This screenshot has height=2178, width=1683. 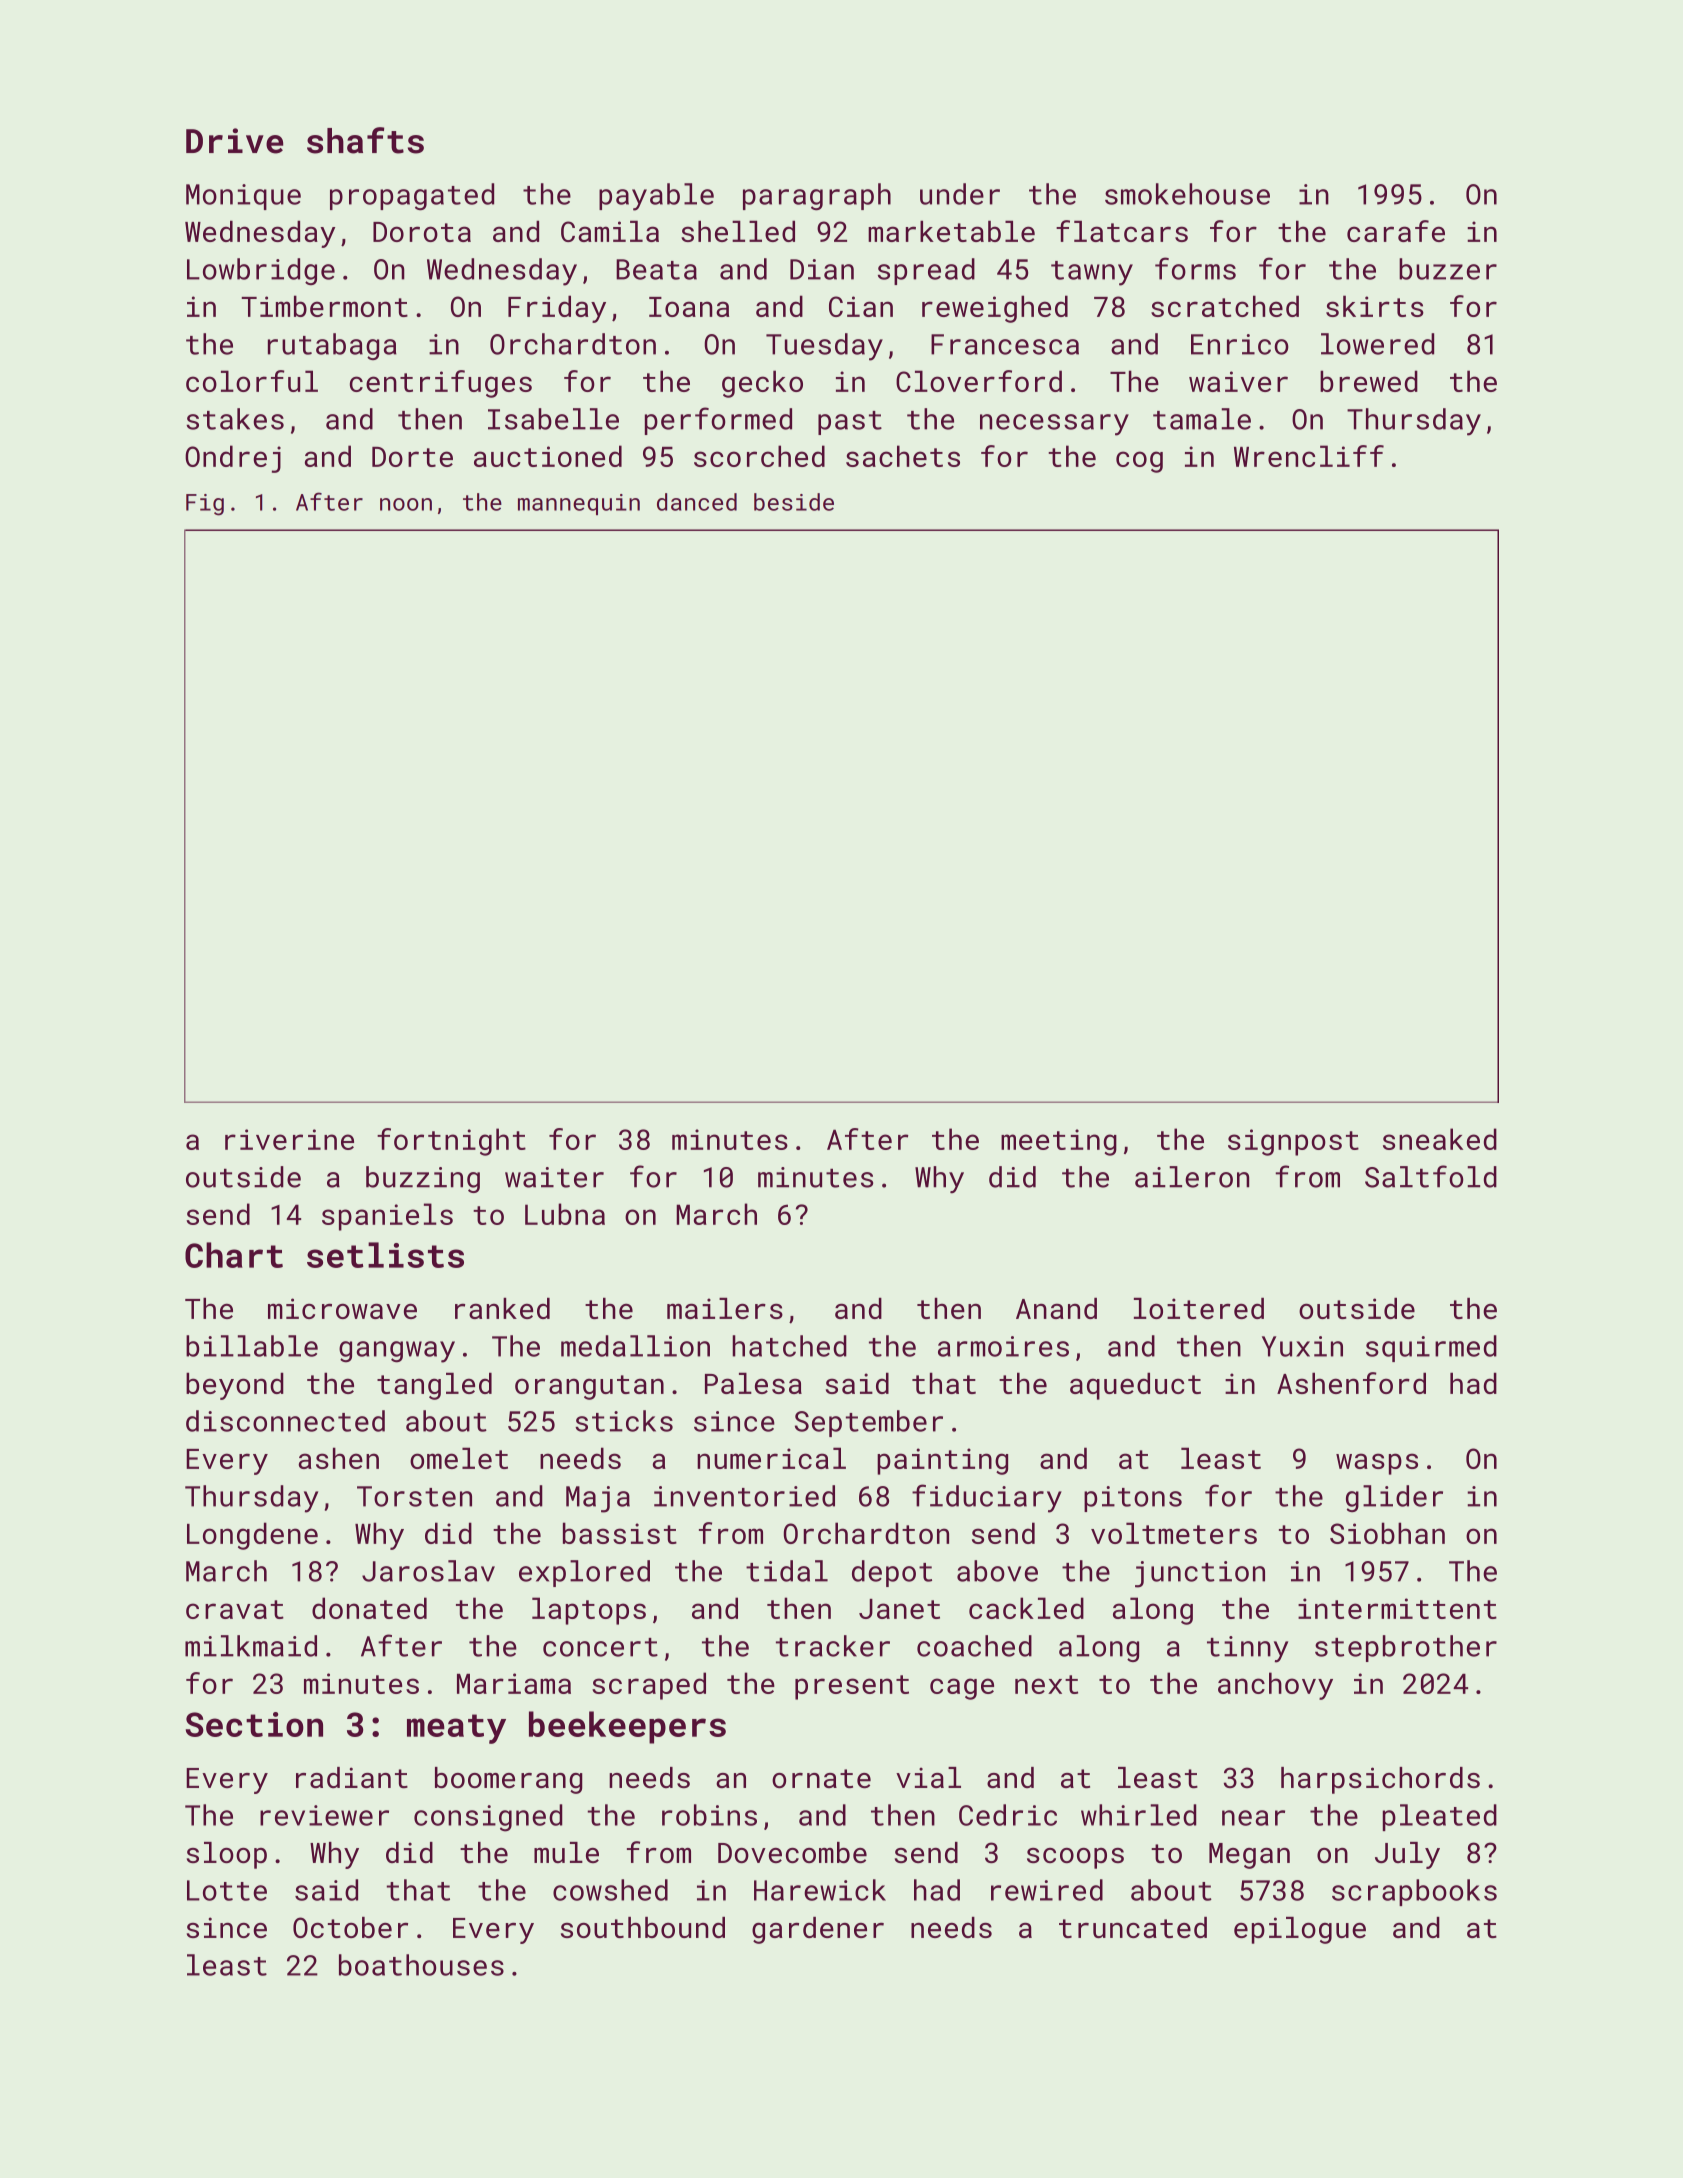 I want to click on Yuxin, so click(x=1302, y=1346).
